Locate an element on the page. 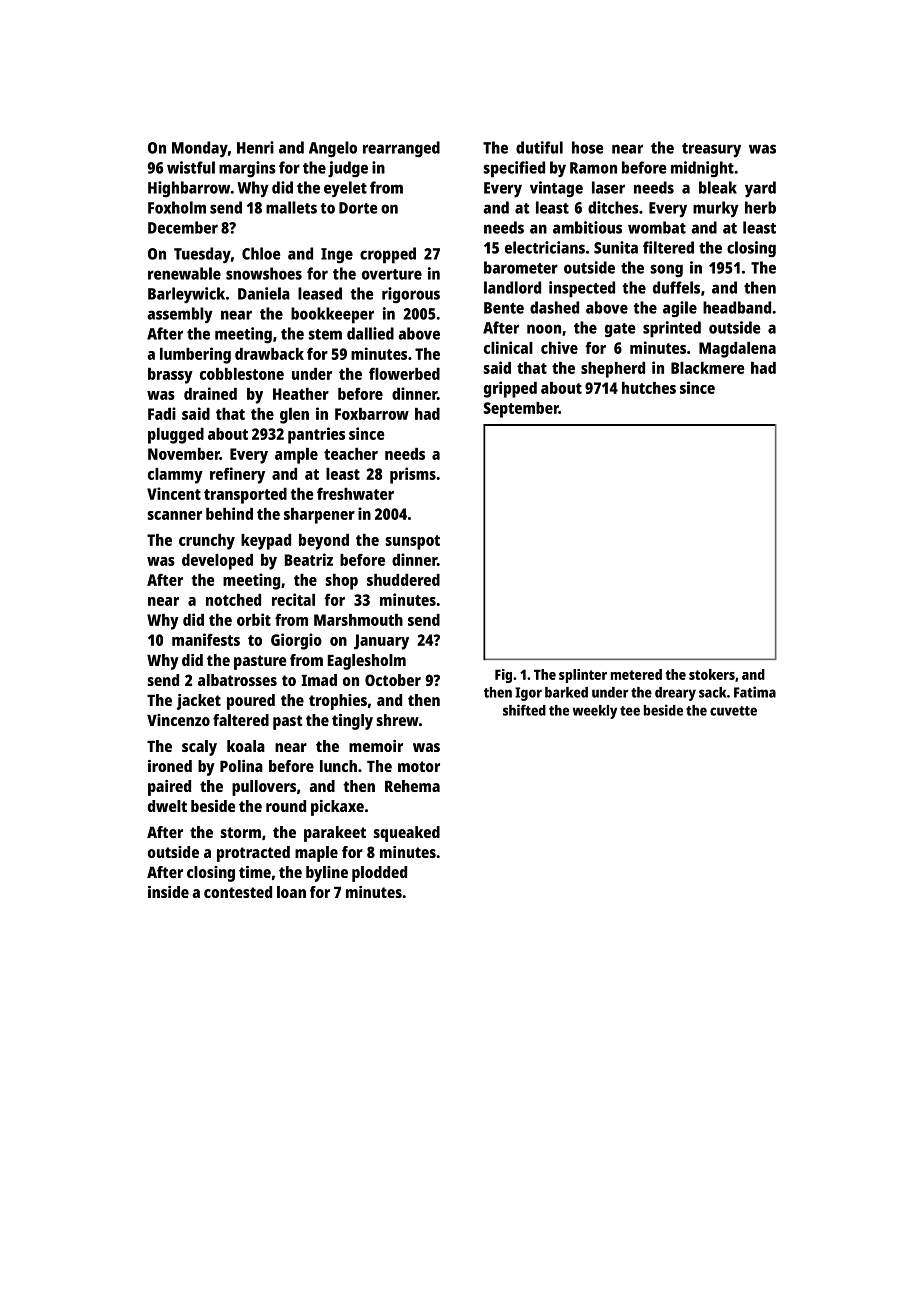  Monday is located at coordinates (200, 149).
